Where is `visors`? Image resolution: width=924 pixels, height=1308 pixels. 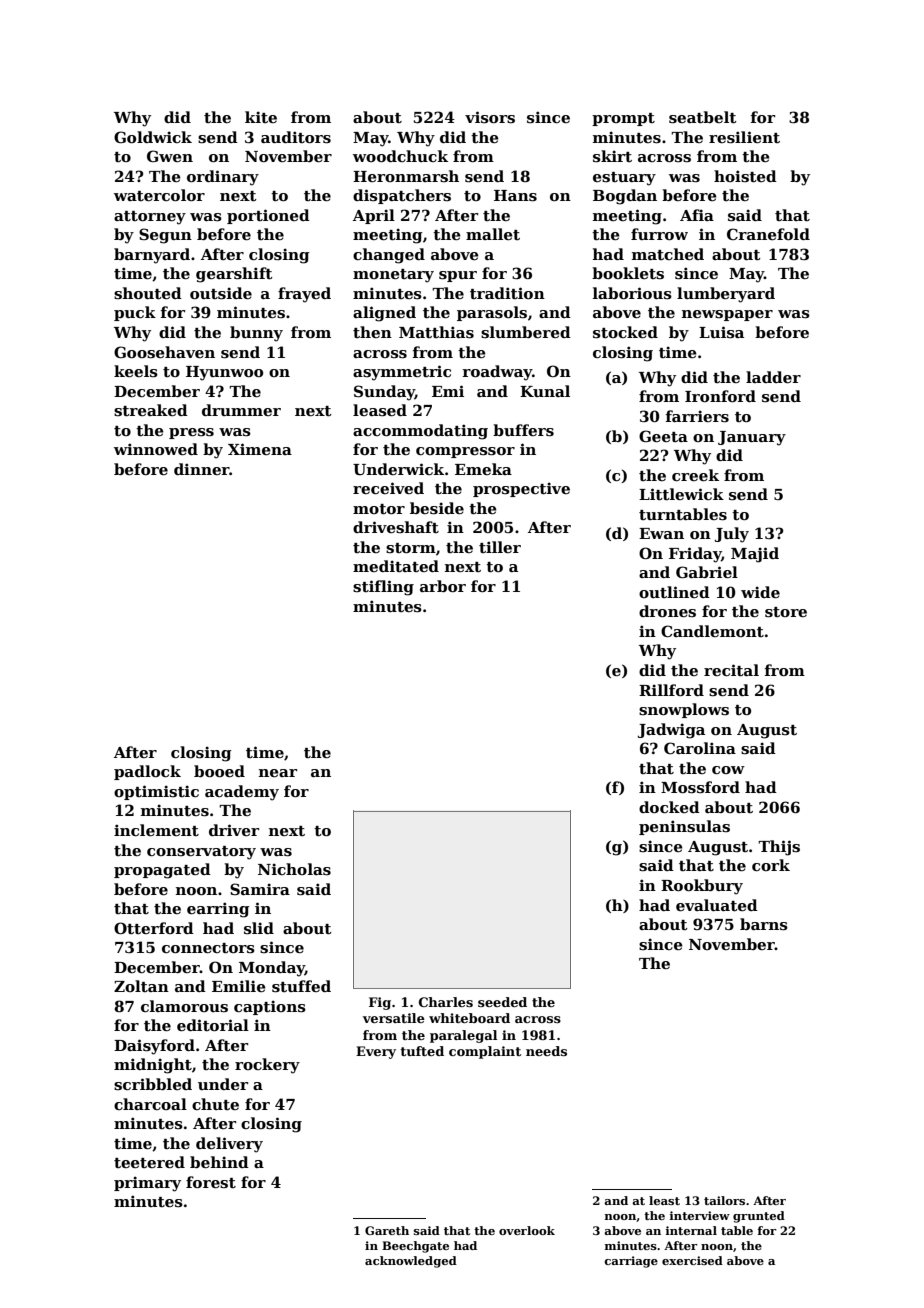 visors is located at coordinates (490, 117).
